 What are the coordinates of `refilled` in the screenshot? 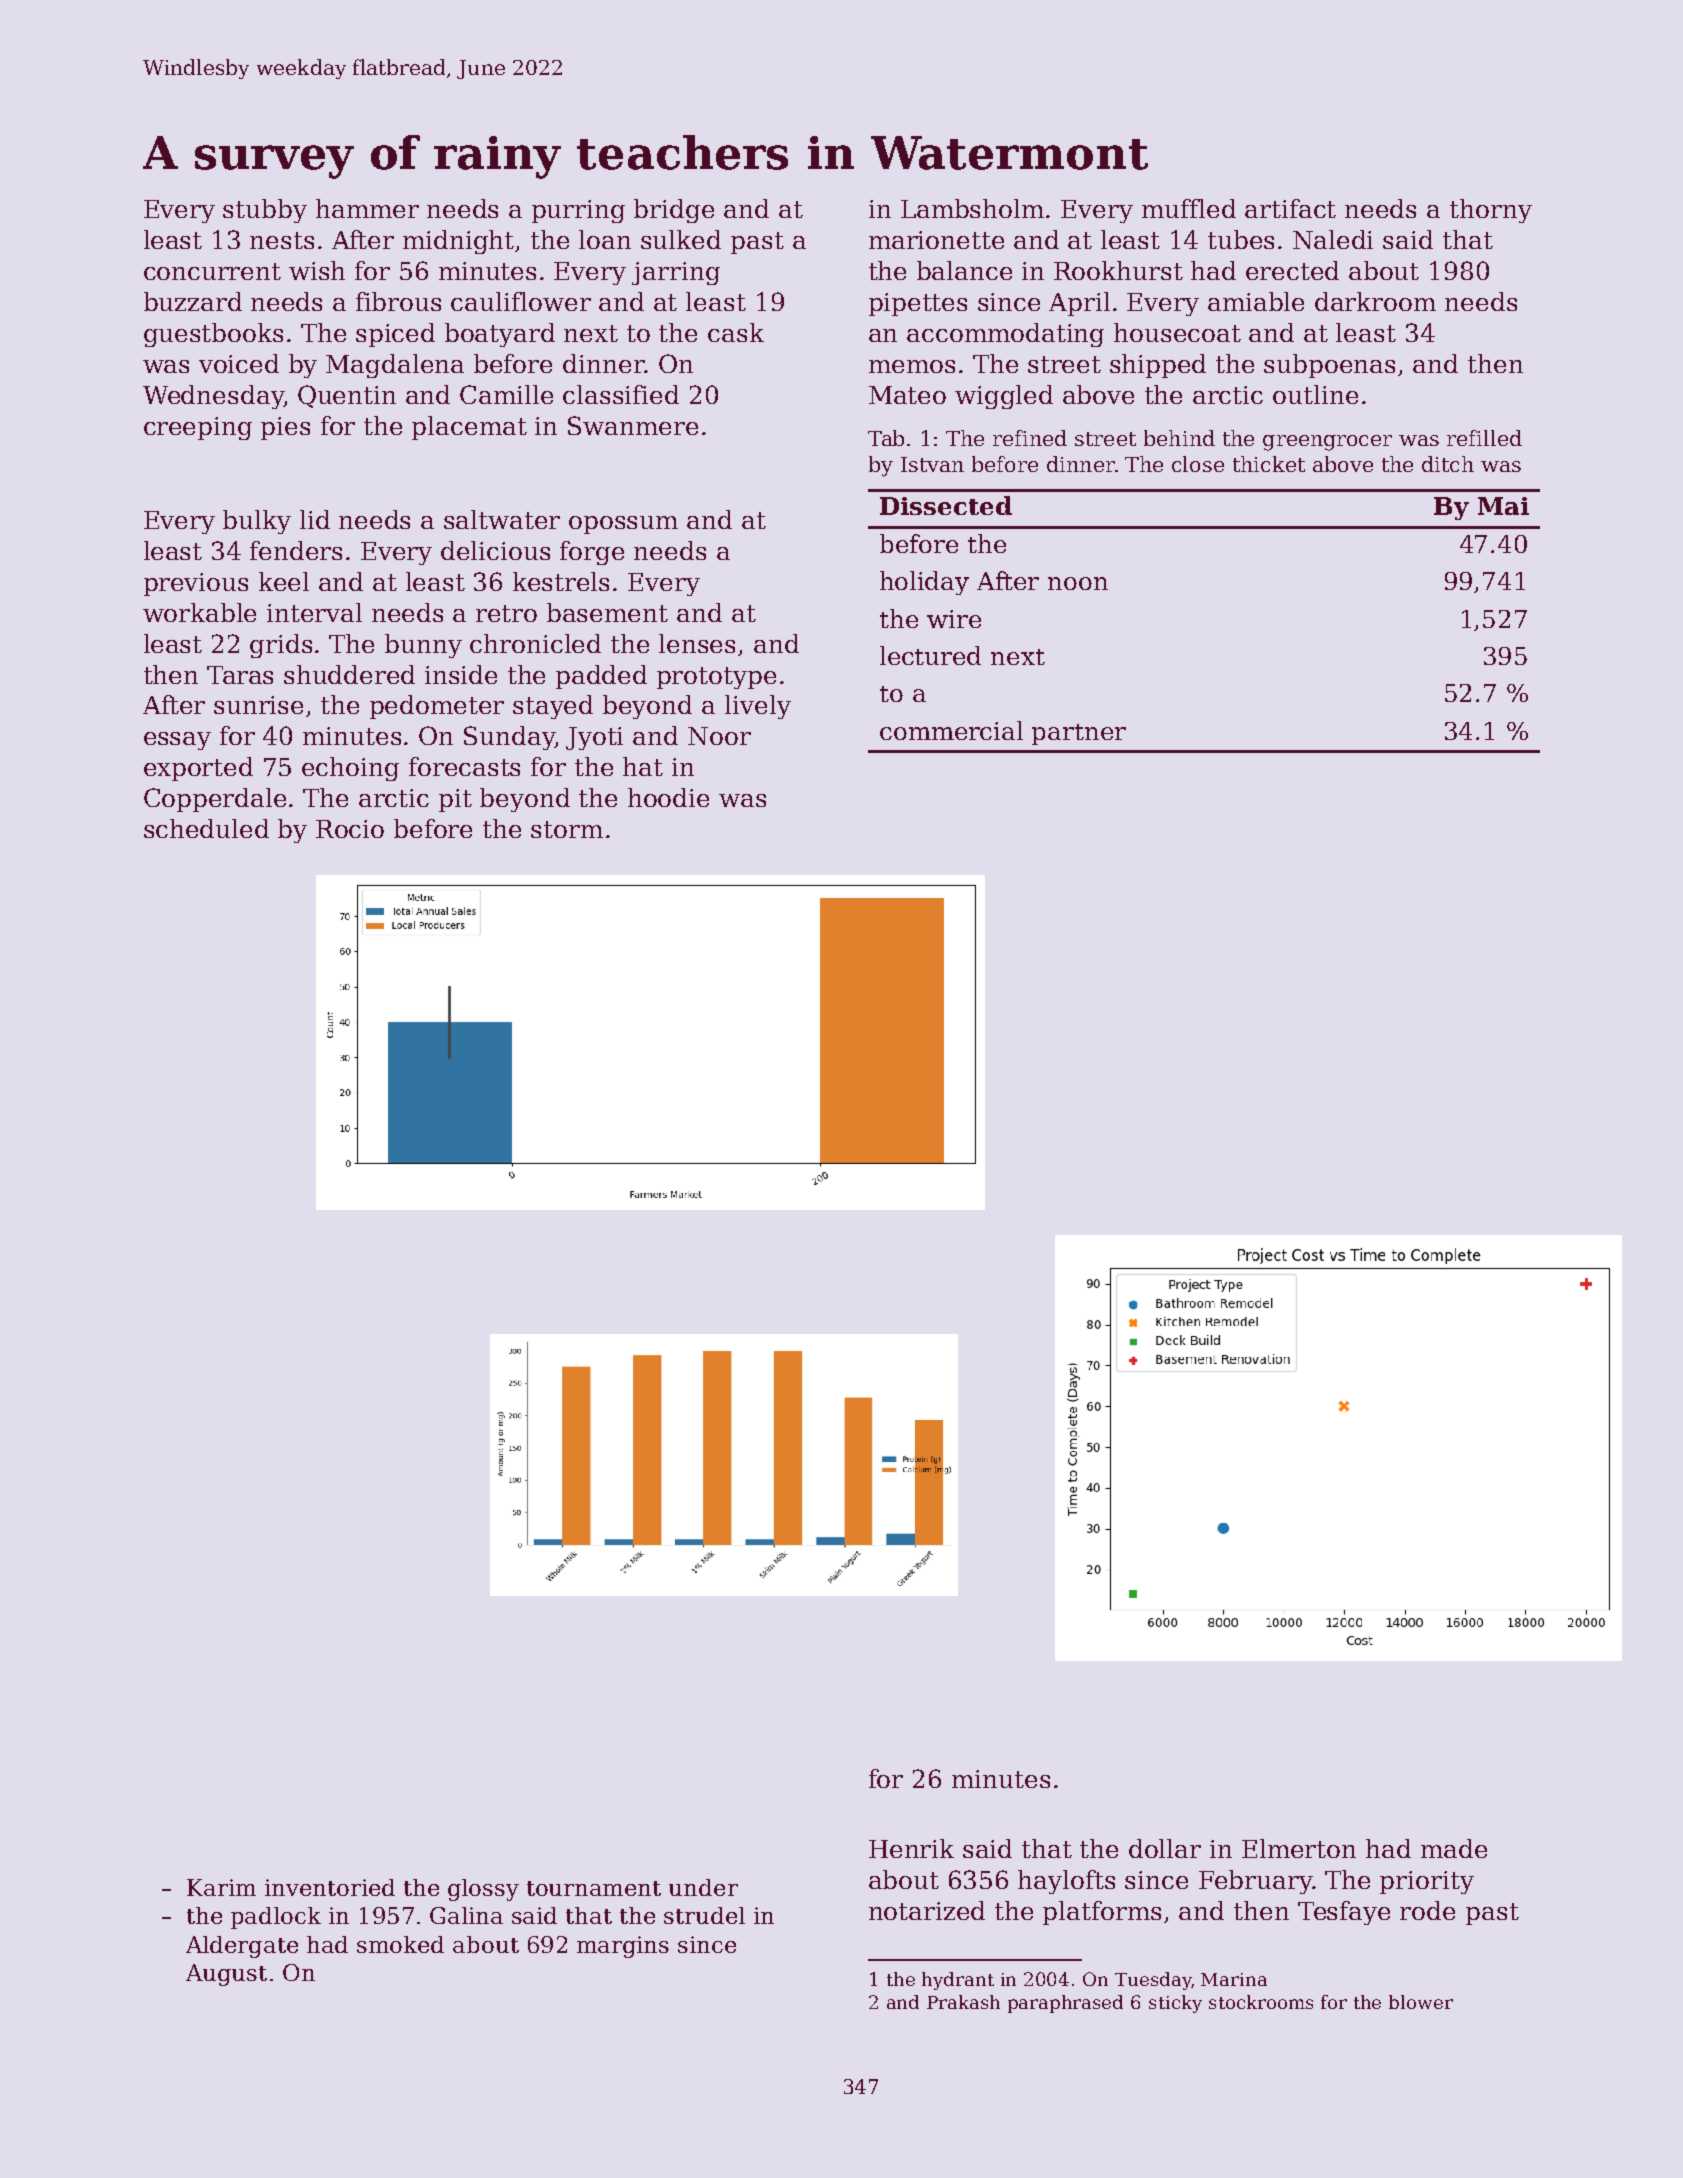 It's located at (1484, 438).
